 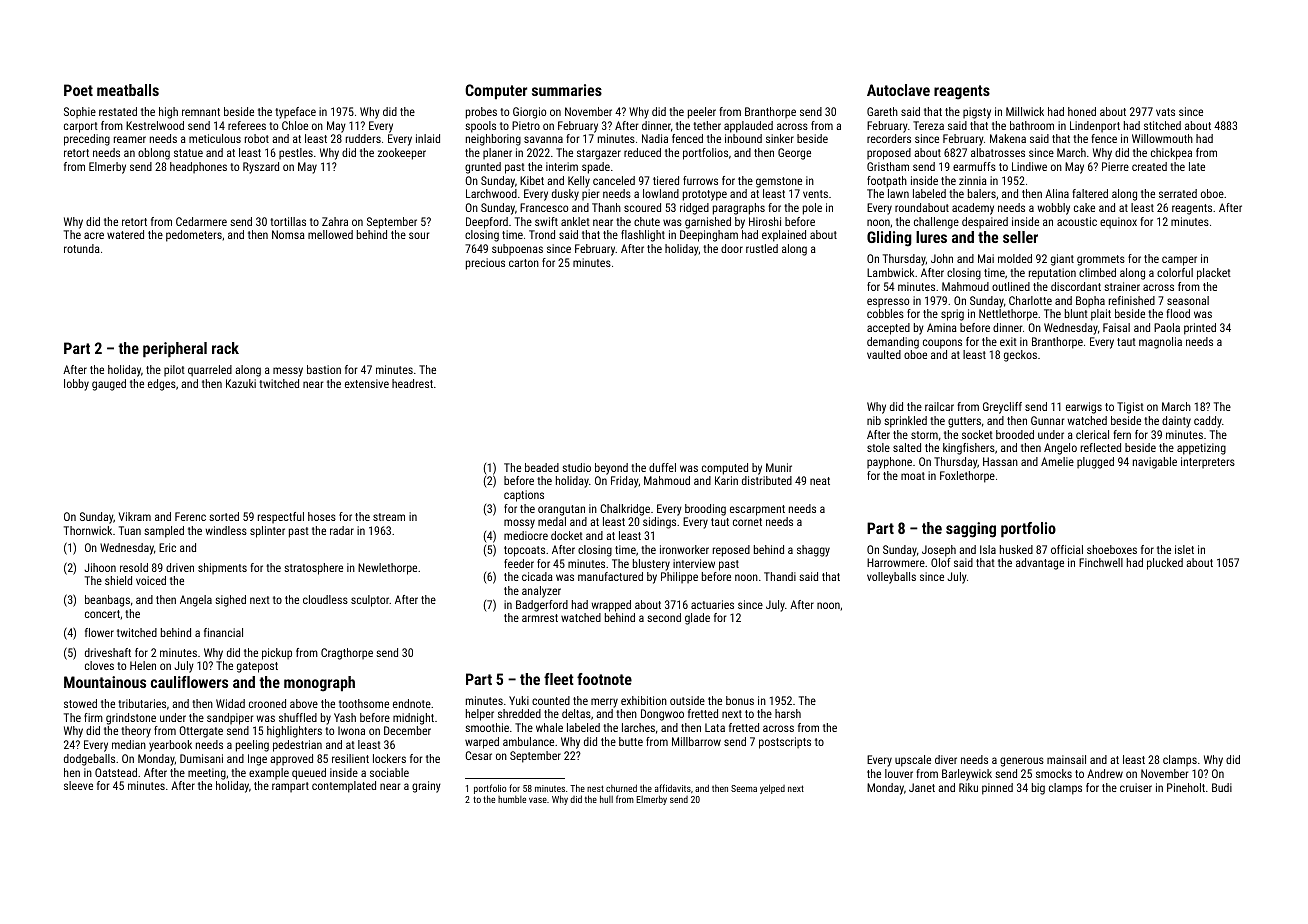 I want to click on cornet, so click(x=747, y=522).
